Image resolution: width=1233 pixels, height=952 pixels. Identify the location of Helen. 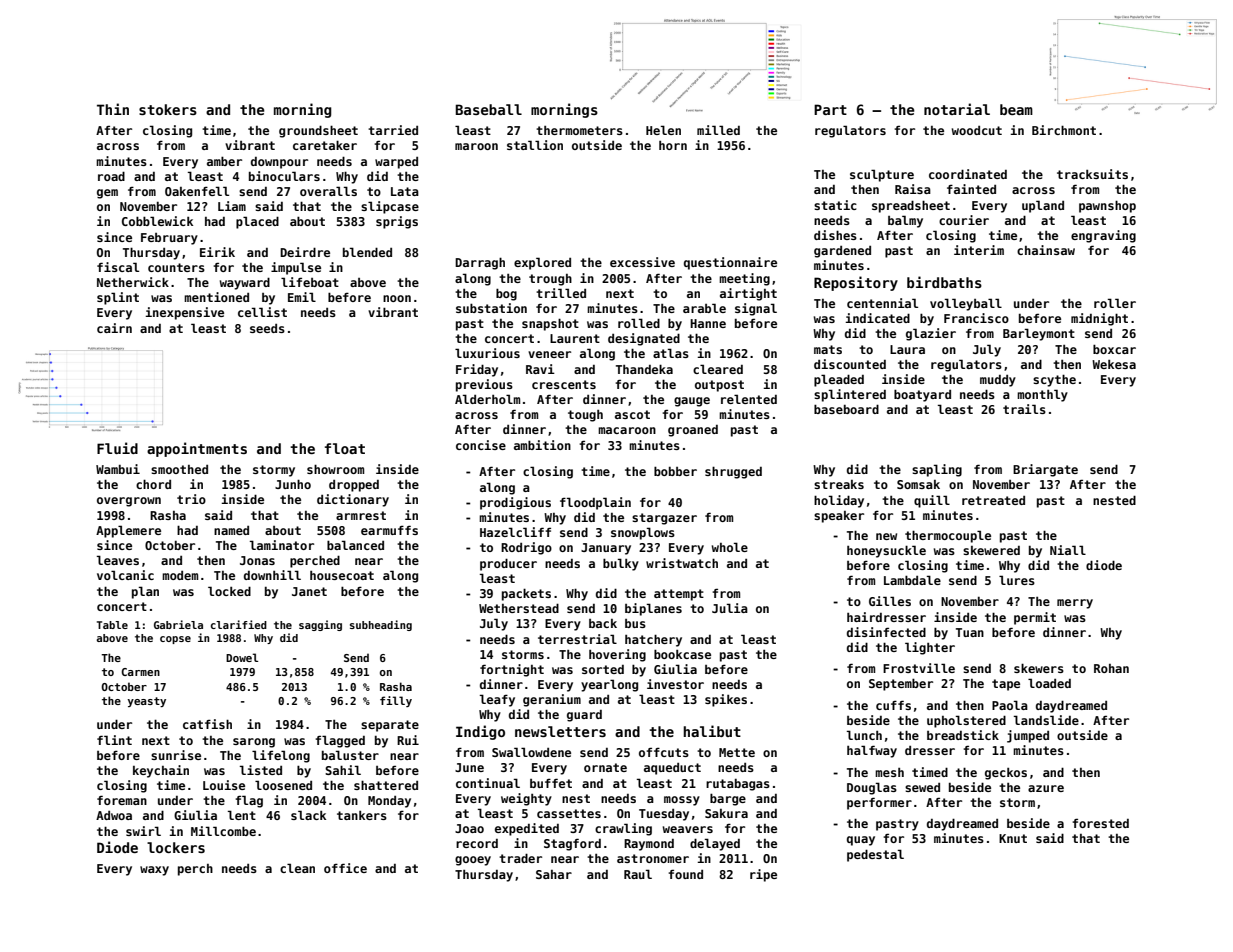
(663, 130).
